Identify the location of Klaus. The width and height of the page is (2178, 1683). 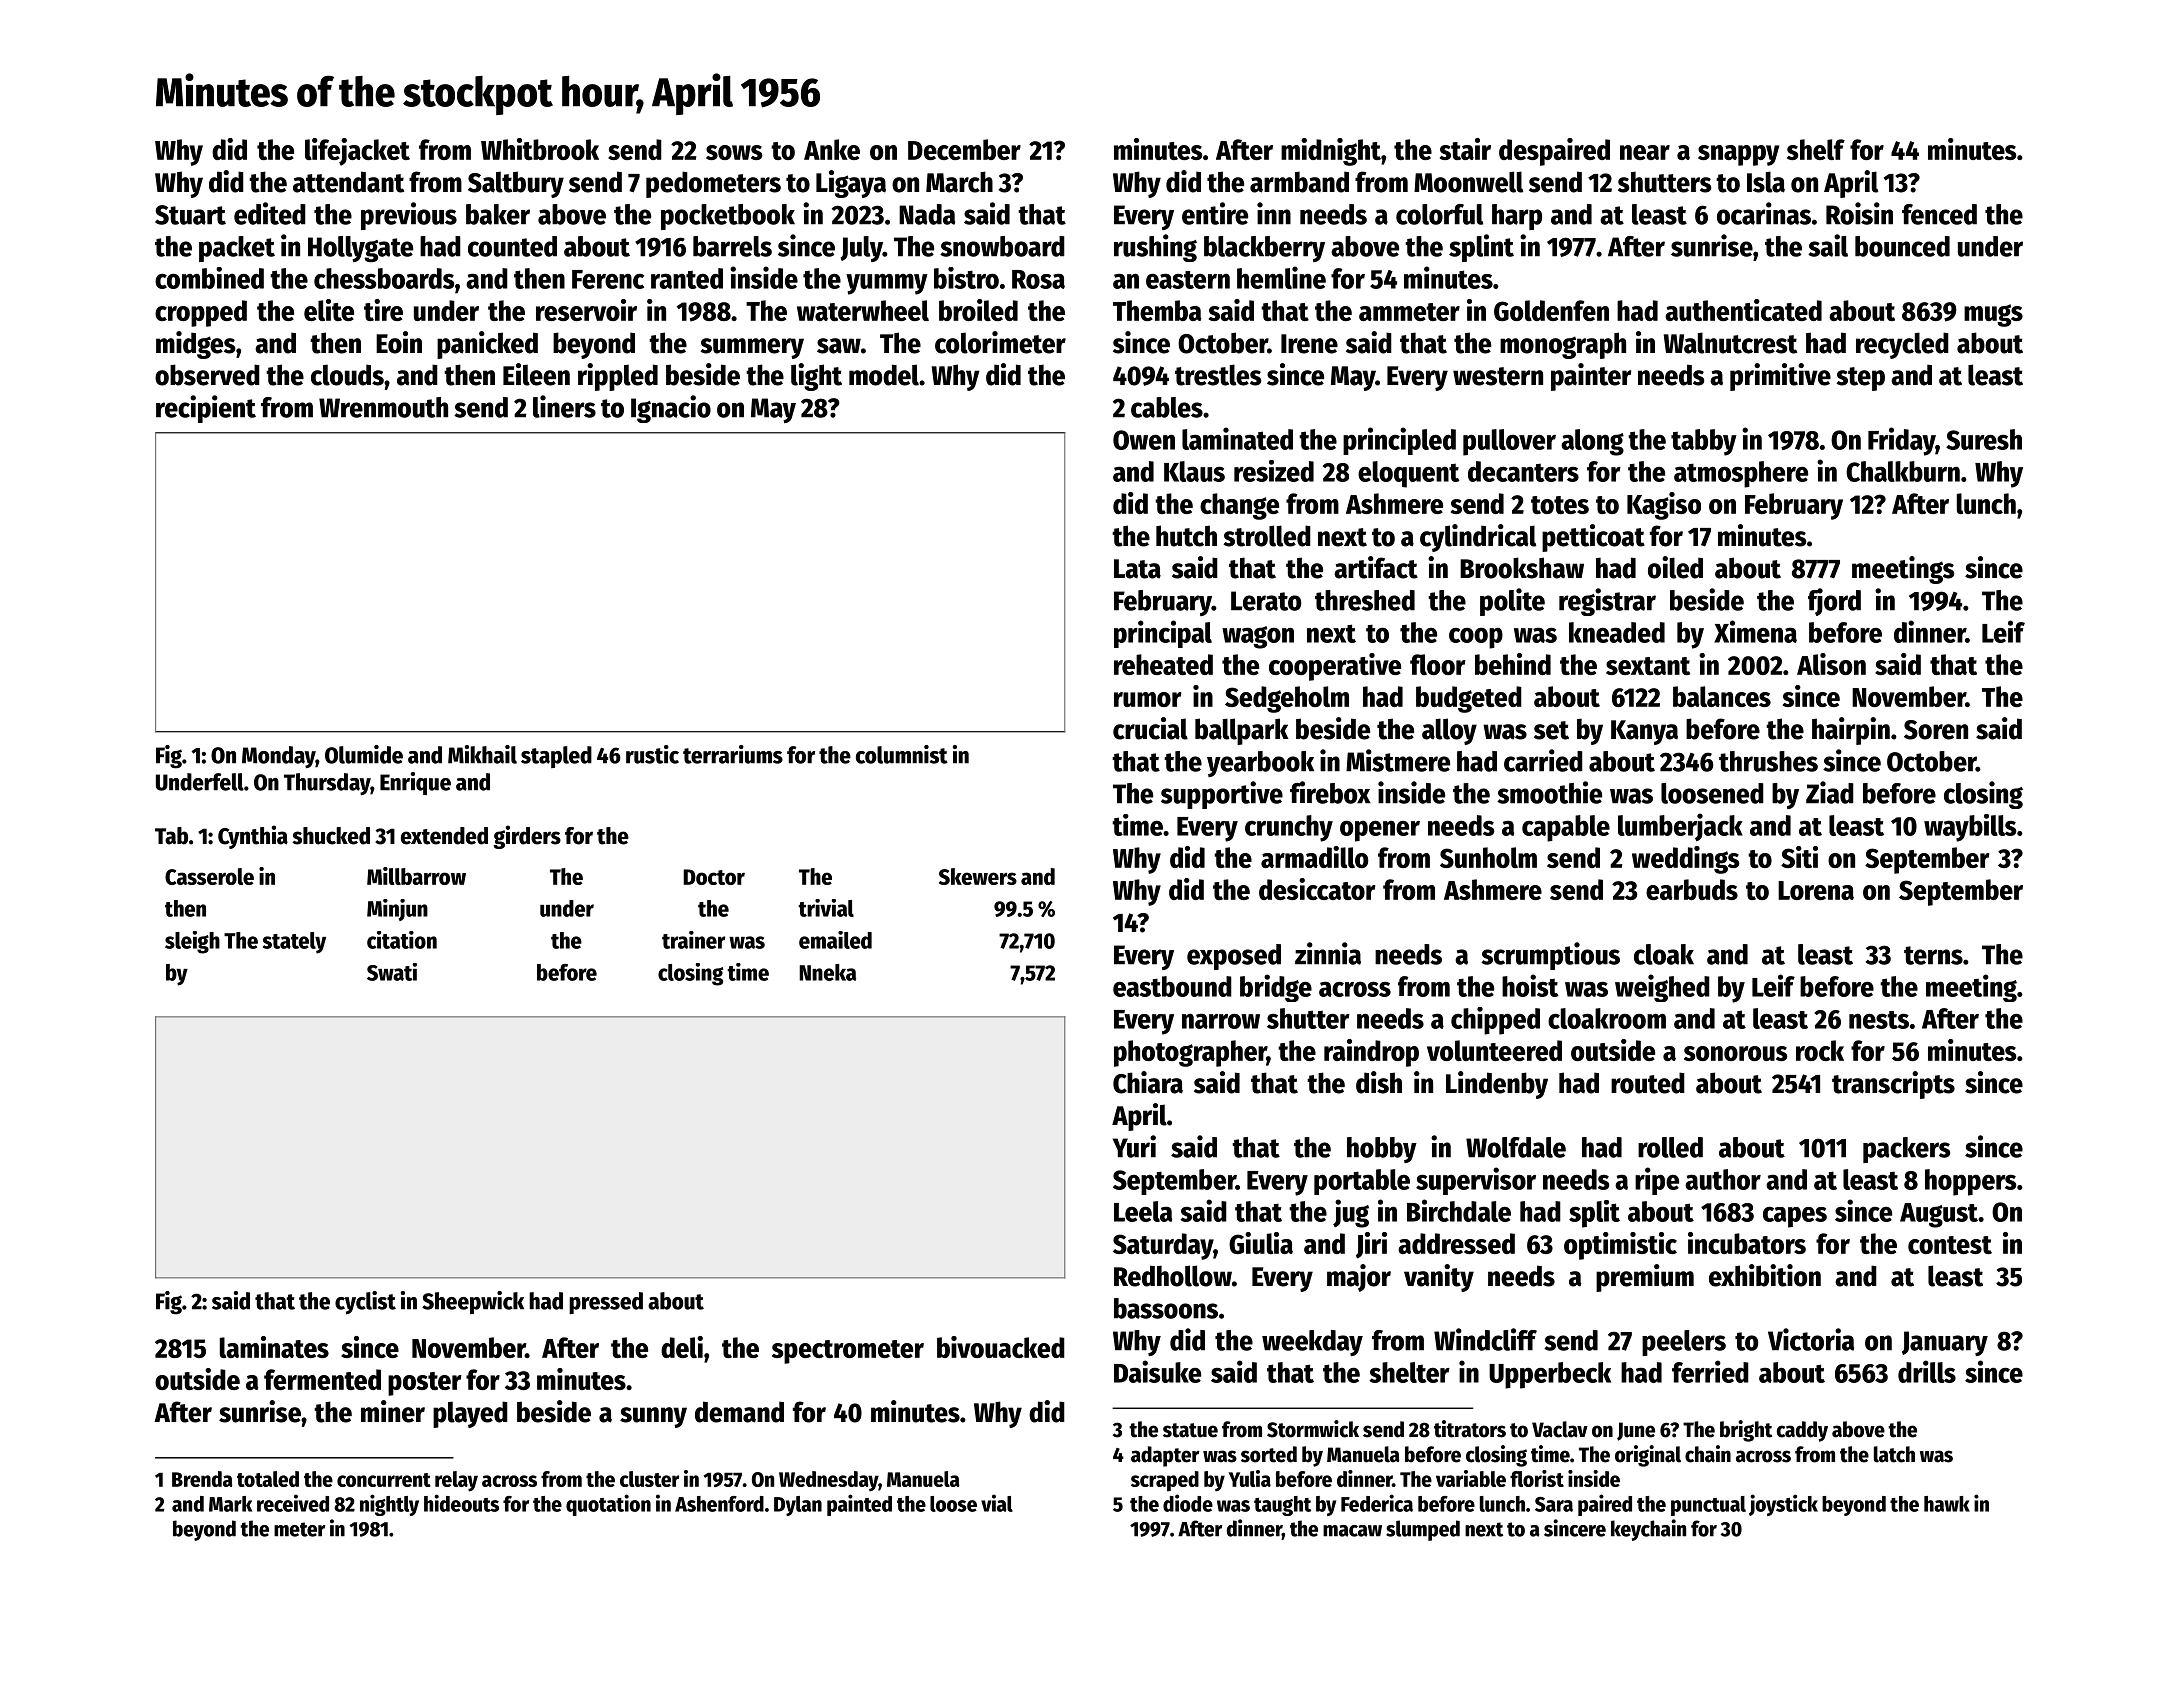
(1194, 471).
